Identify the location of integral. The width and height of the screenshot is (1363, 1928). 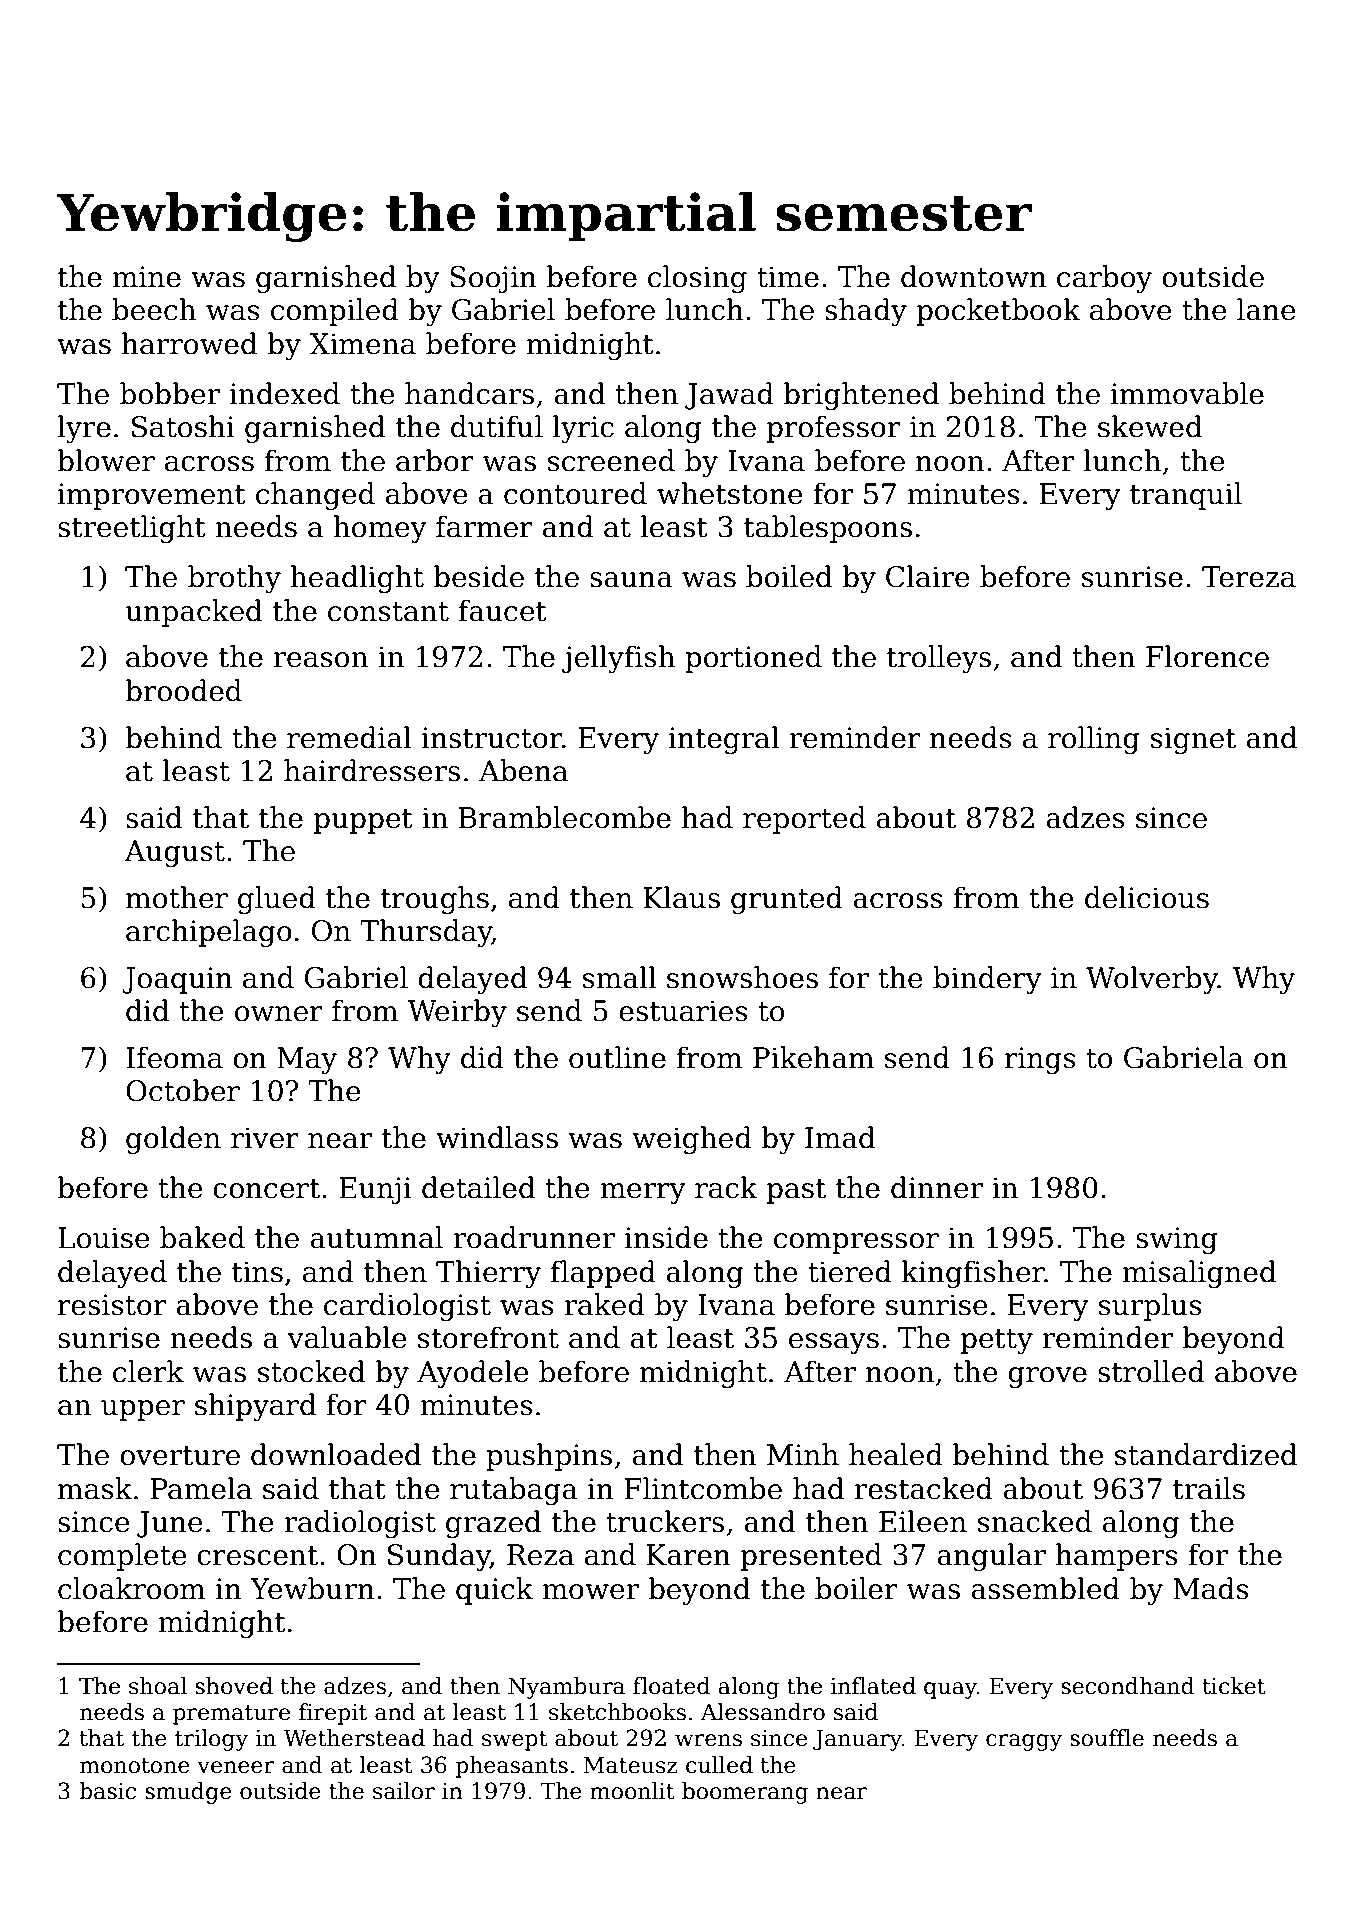
(724, 740).
